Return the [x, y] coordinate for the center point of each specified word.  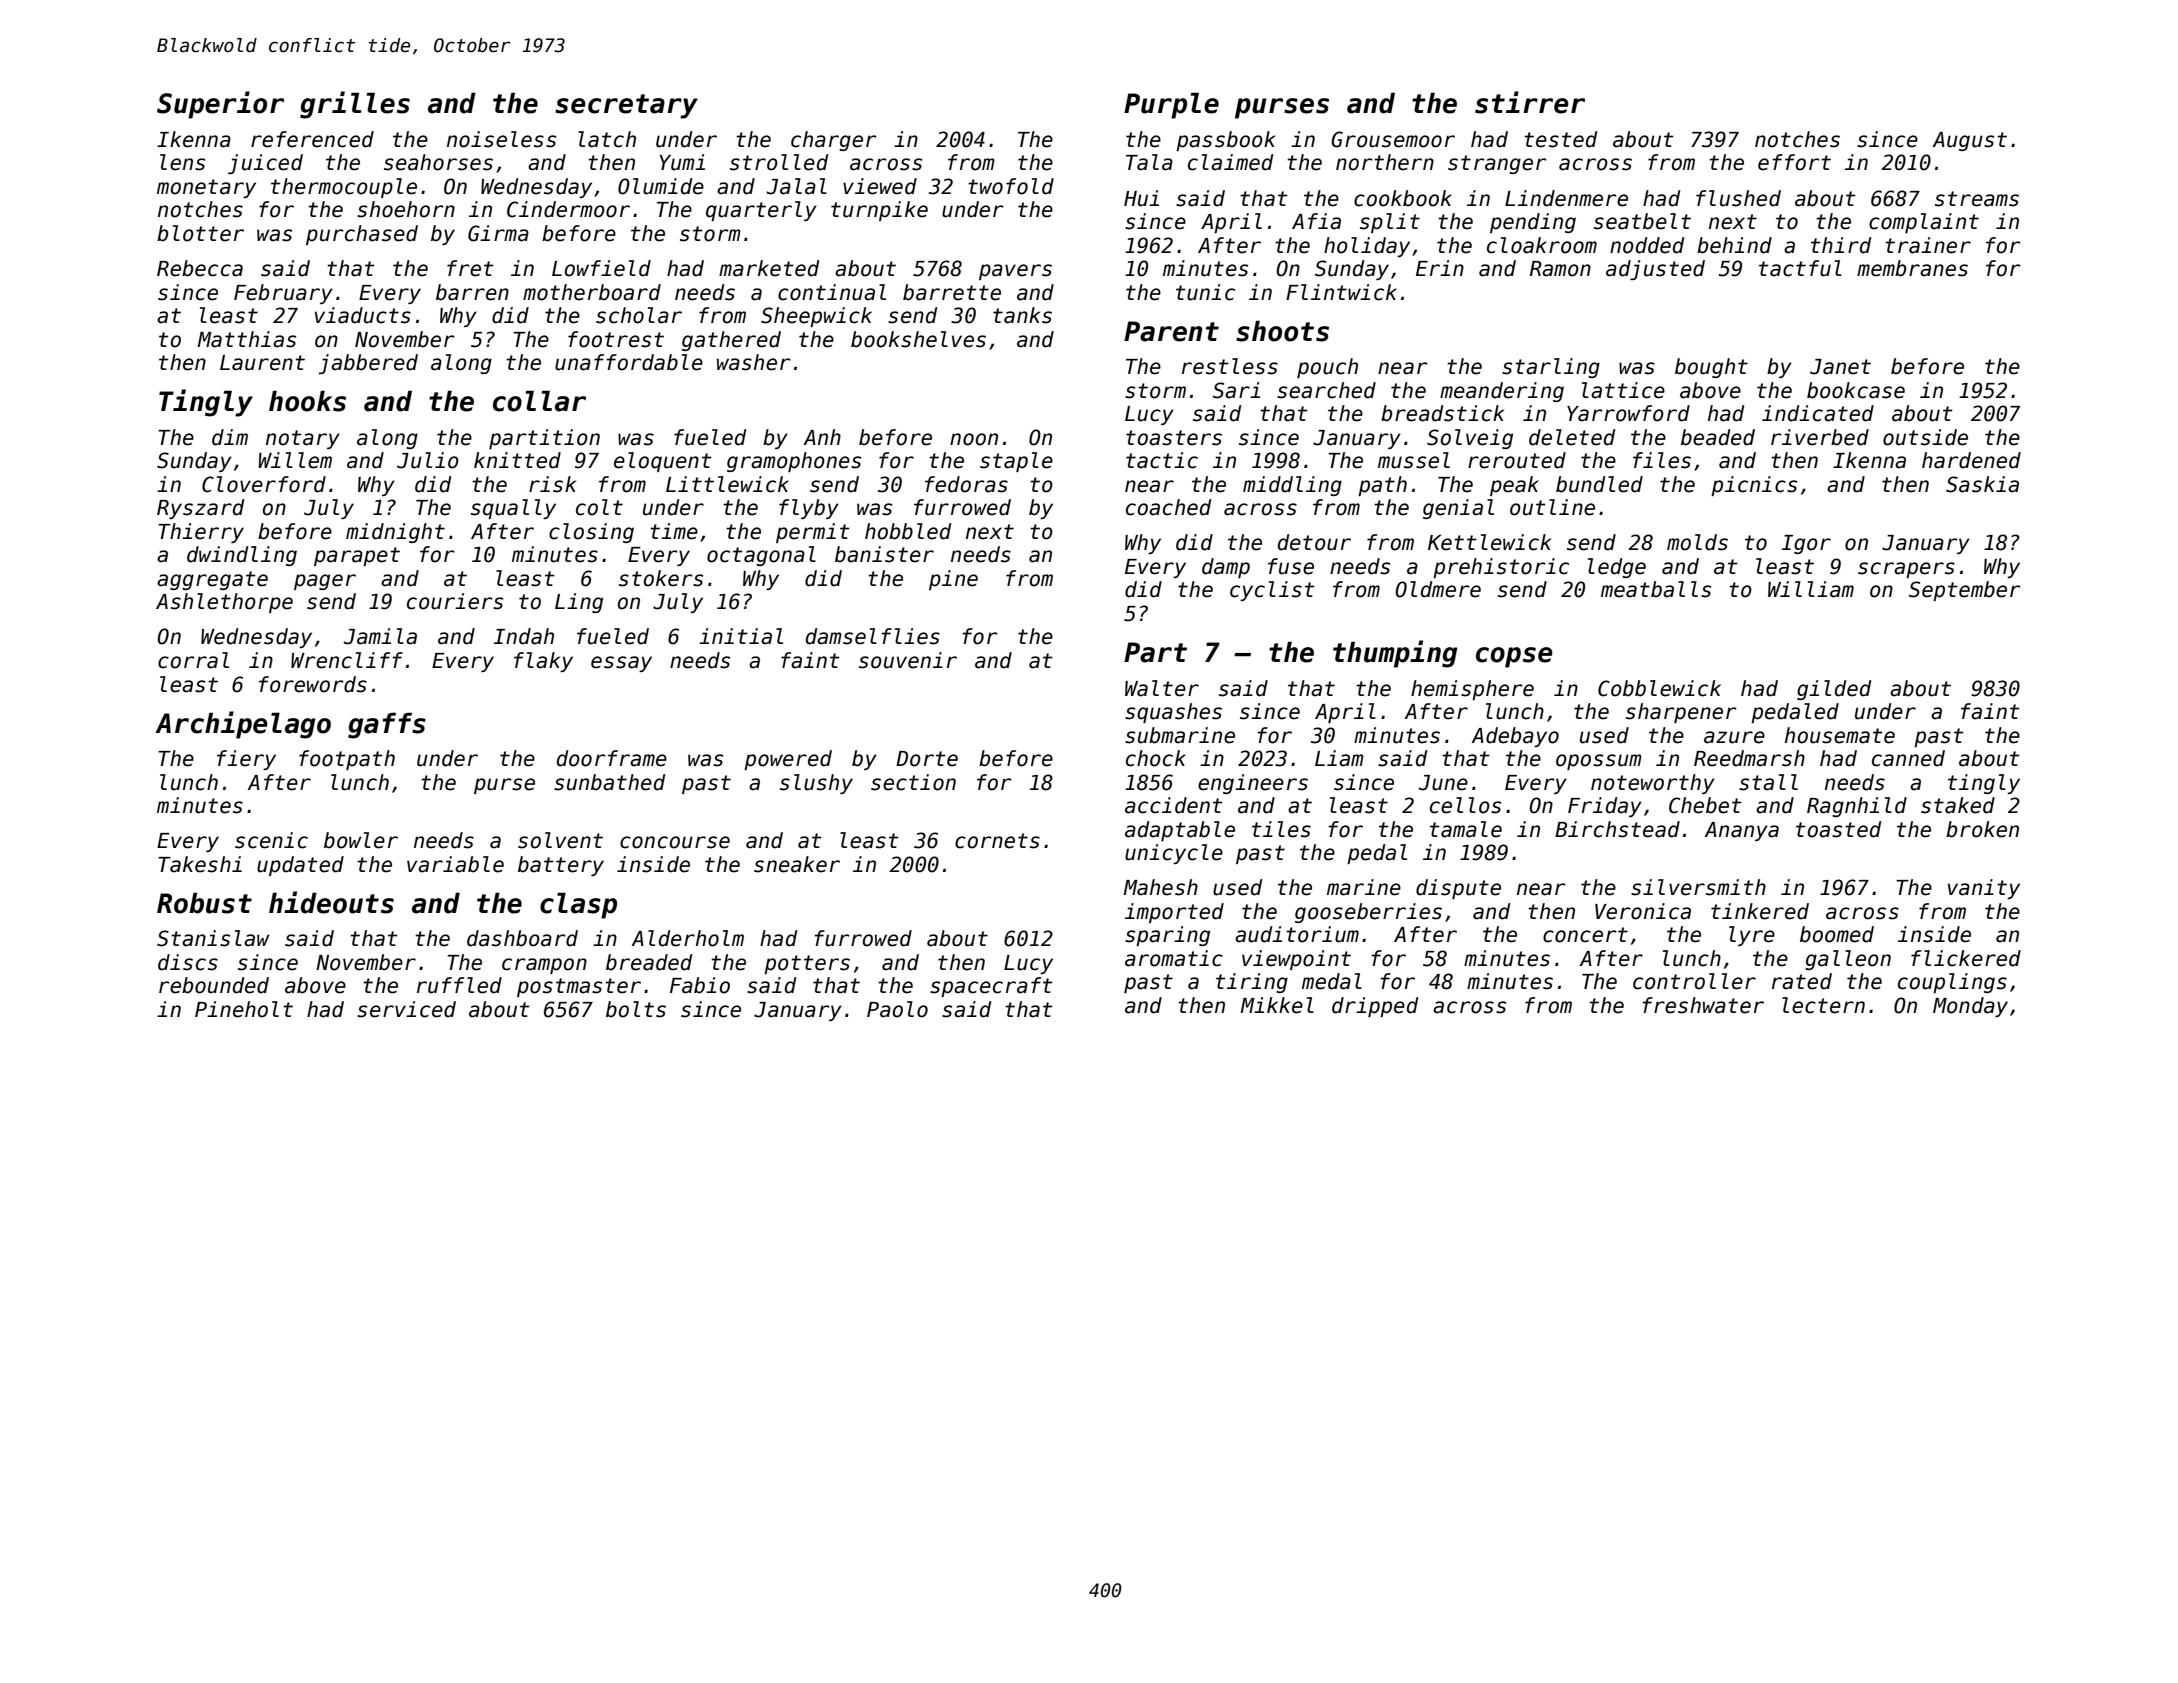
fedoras [966, 484]
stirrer [1530, 102]
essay [621, 664]
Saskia [1982, 484]
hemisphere [1472, 690]
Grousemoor [1393, 139]
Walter [1162, 688]
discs [188, 962]
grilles [355, 105]
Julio [428, 460]
